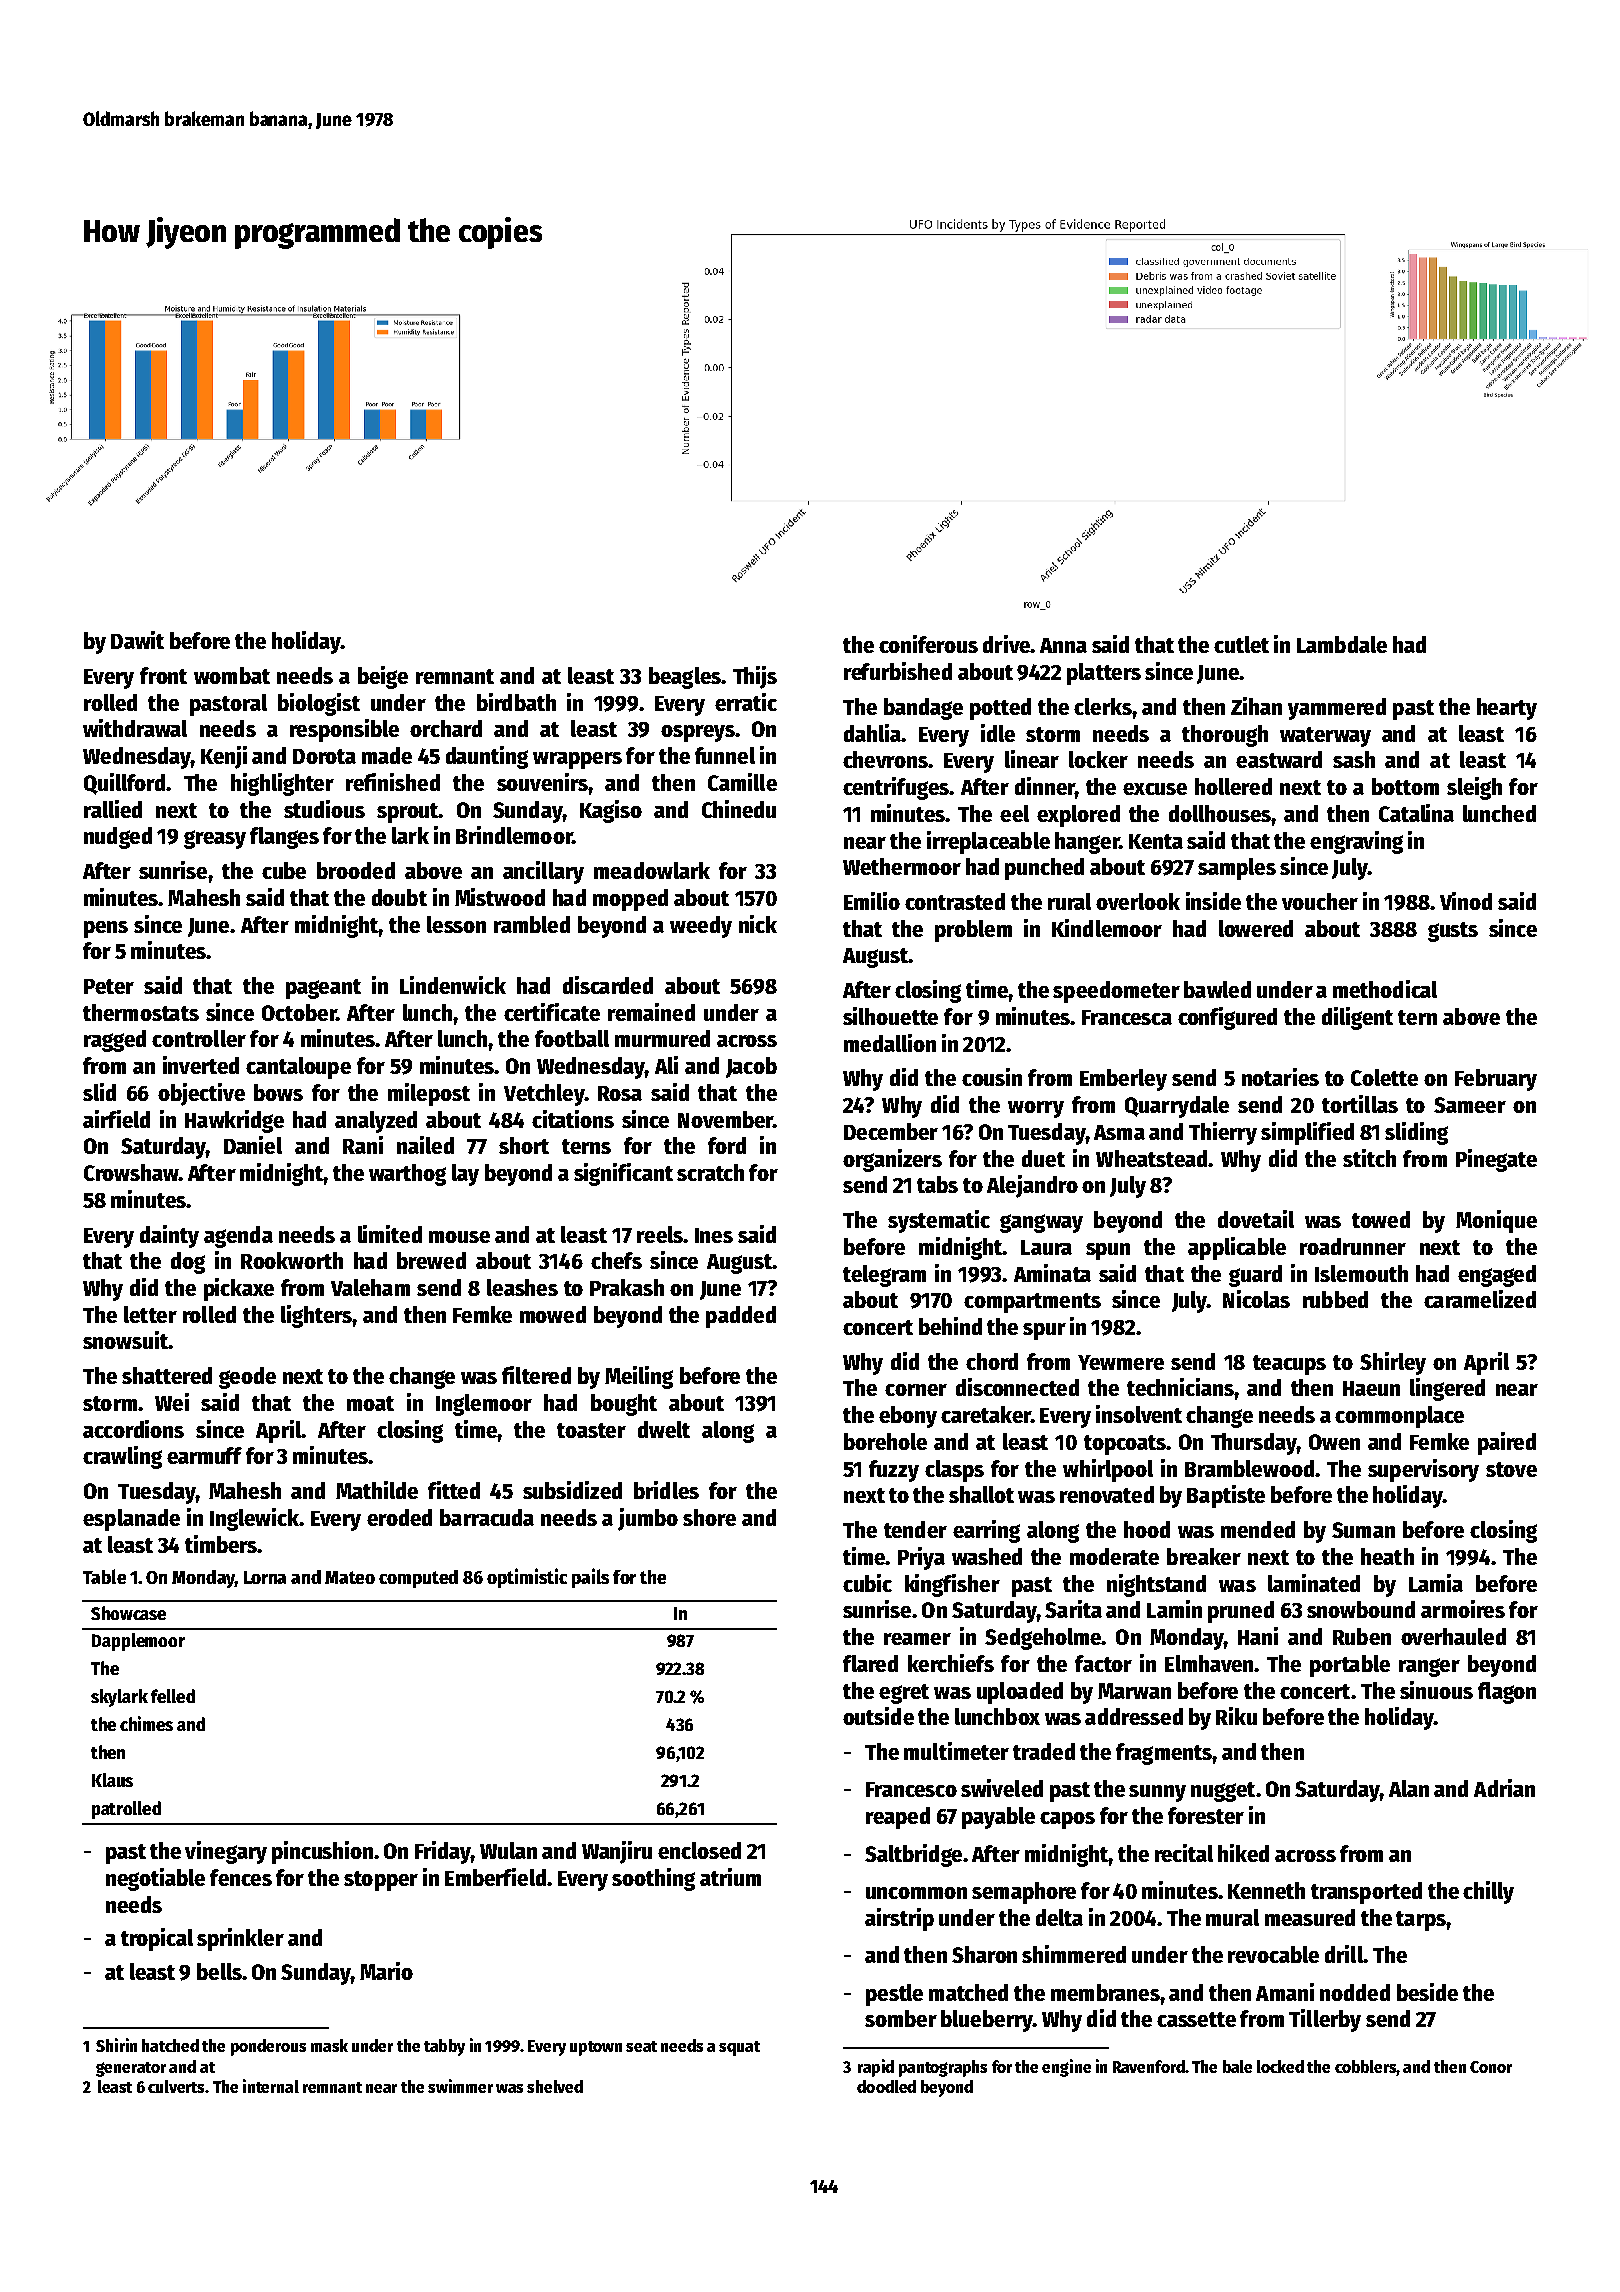 This image has width=1620, height=2292. I want to click on hearty, so click(1507, 709).
